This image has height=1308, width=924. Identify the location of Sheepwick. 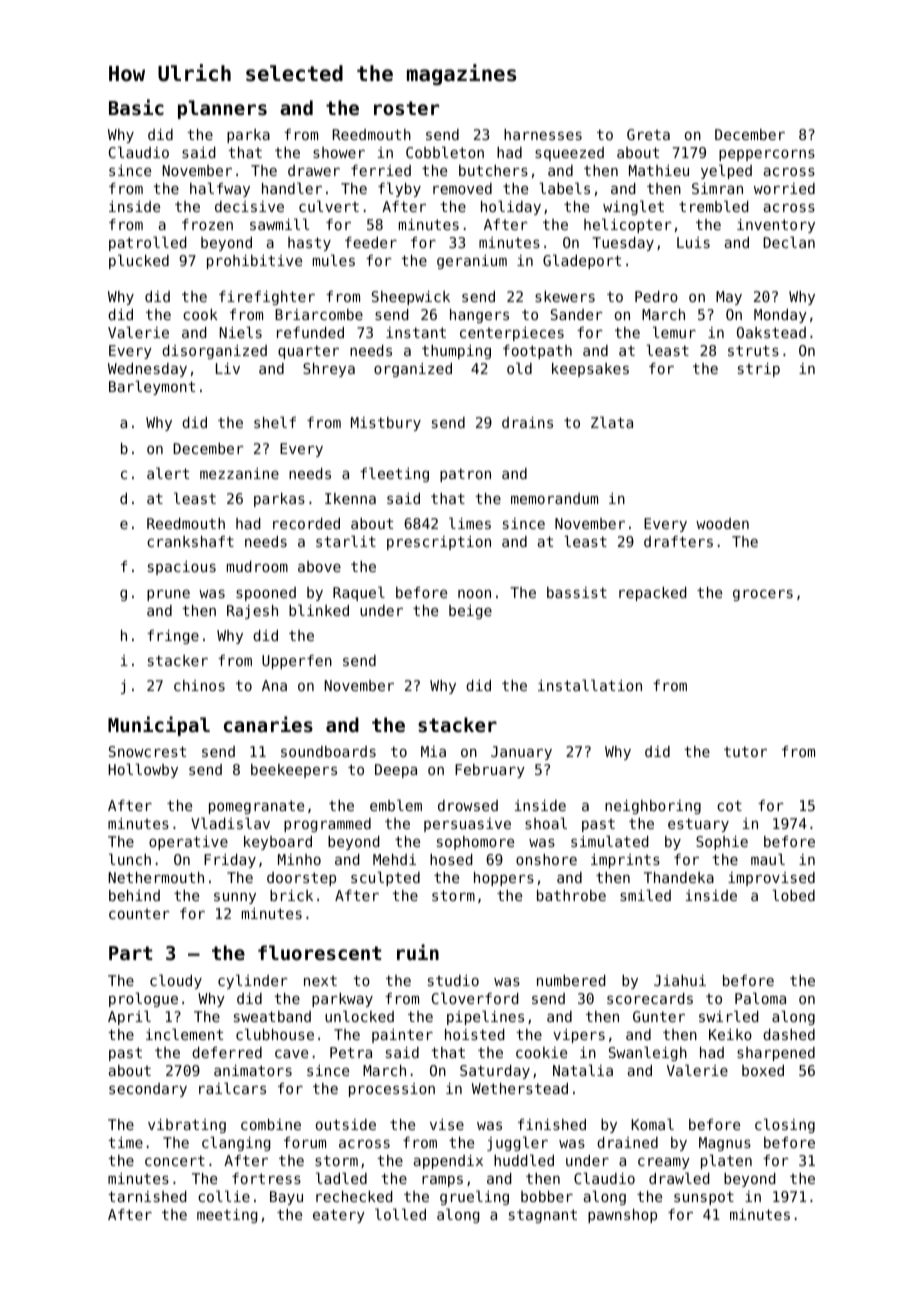
(411, 298).
